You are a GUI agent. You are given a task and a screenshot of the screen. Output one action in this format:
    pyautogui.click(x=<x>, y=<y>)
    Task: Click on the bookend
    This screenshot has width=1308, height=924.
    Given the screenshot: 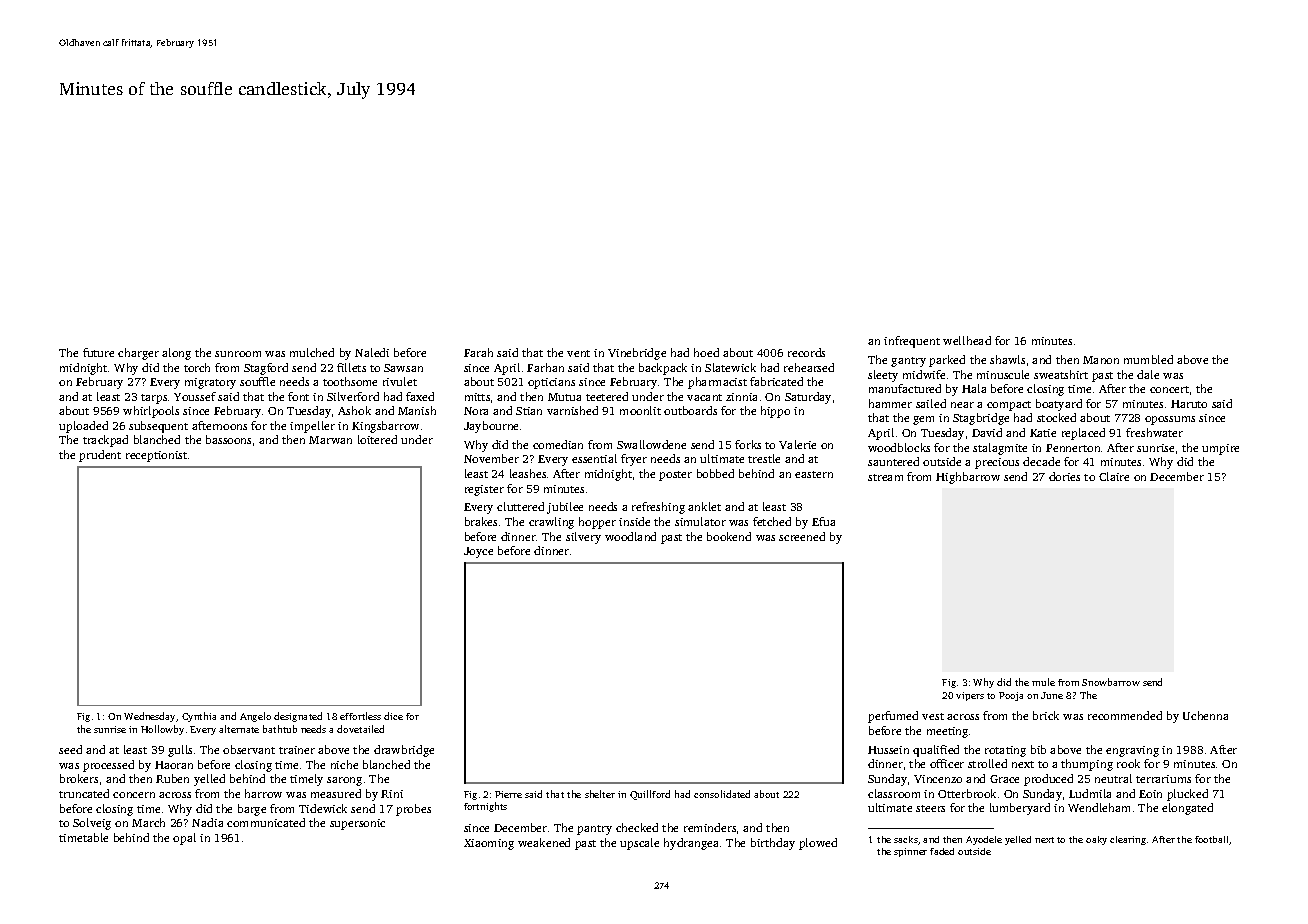 What is the action you would take?
    pyautogui.click(x=729, y=536)
